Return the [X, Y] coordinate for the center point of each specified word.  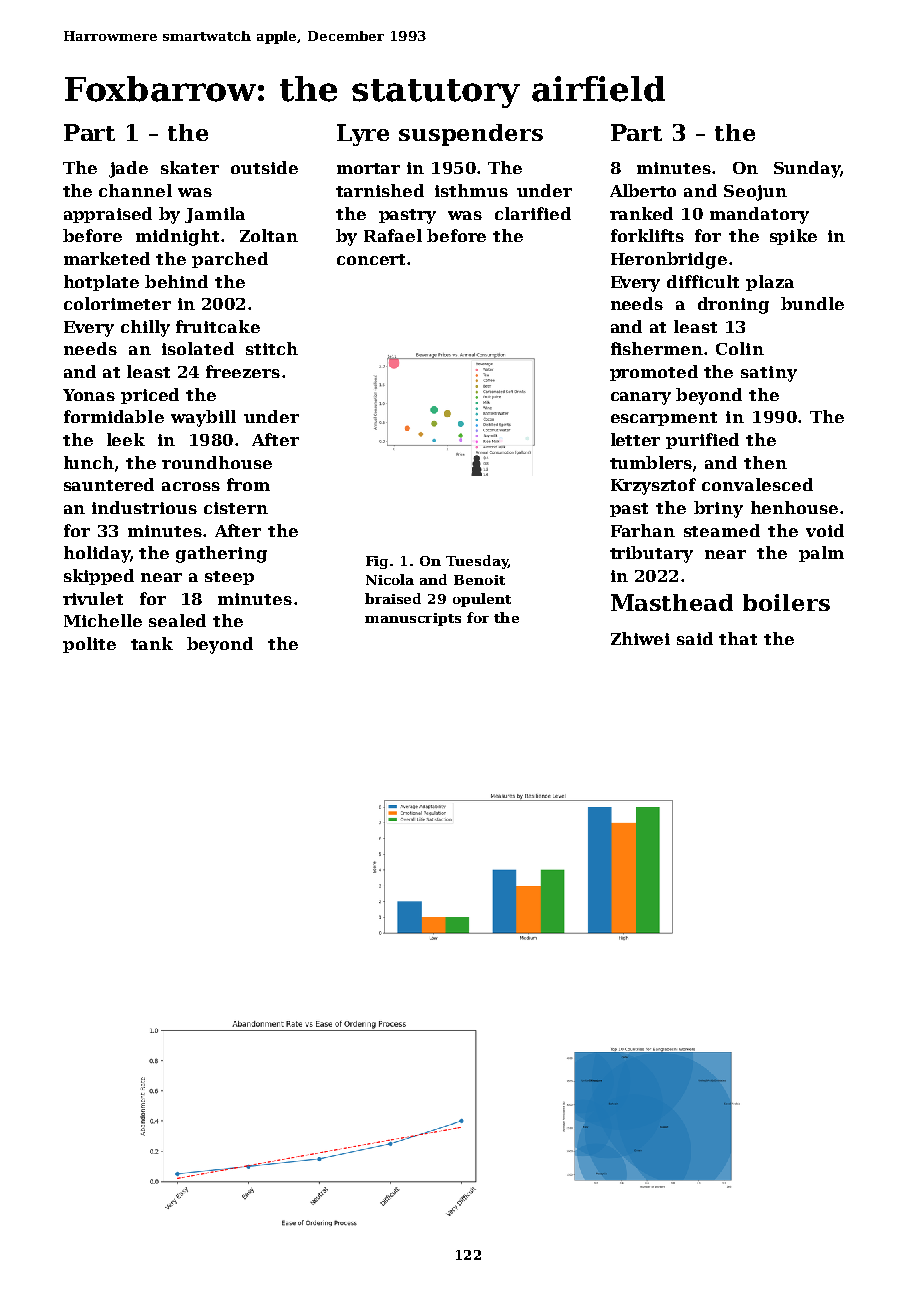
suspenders [471, 135]
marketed [107, 258]
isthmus [471, 190]
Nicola [390, 579]
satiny [769, 374]
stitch [272, 348]
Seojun [755, 193]
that [738, 638]
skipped [99, 577]
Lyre [363, 135]
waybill [203, 418]
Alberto [643, 190]
